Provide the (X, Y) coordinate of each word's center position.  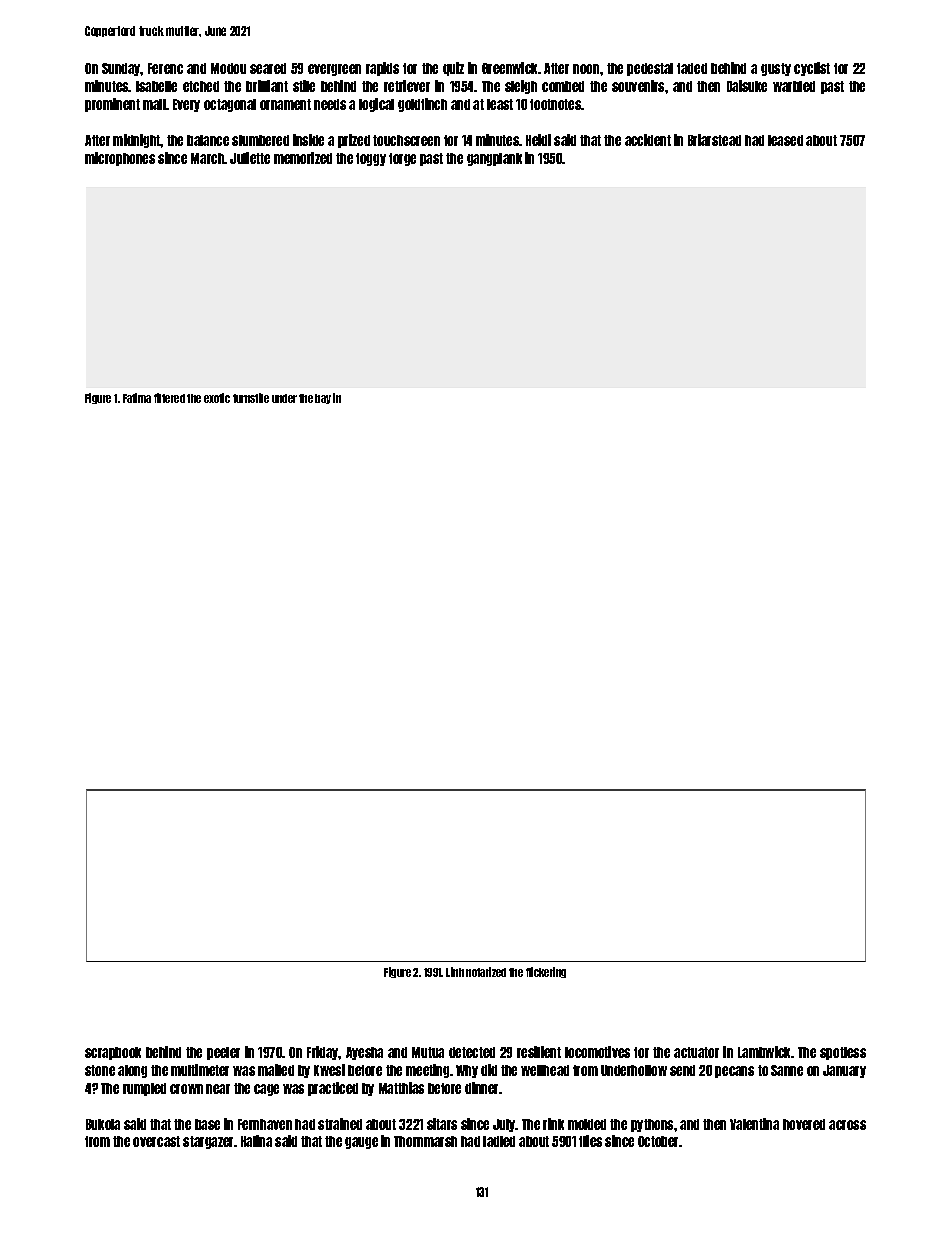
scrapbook (113, 1053)
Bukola (103, 1124)
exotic (217, 398)
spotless (843, 1053)
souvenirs (638, 86)
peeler (223, 1053)
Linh (455, 972)
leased (785, 140)
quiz (453, 69)
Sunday (121, 69)
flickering (546, 972)
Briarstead (714, 140)
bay (323, 399)
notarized (486, 972)
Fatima (137, 398)
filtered (169, 398)
